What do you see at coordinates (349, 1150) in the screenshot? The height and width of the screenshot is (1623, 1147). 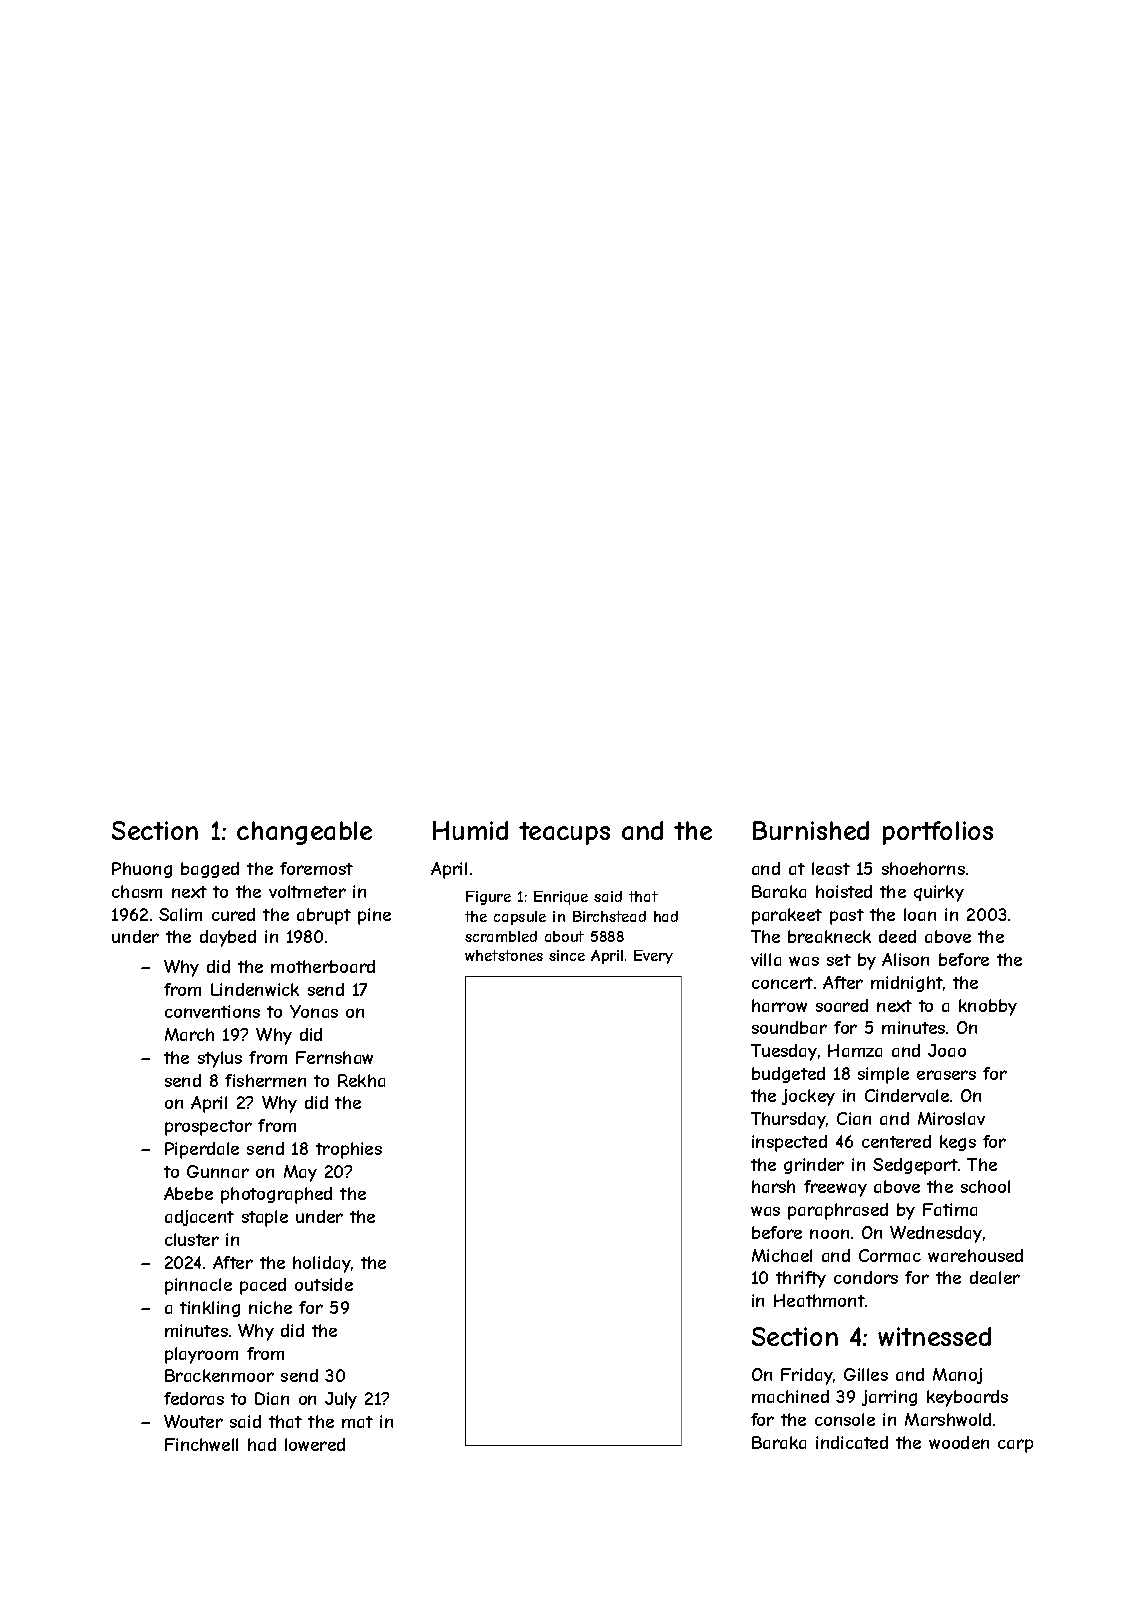 I see `trophies` at bounding box center [349, 1150].
